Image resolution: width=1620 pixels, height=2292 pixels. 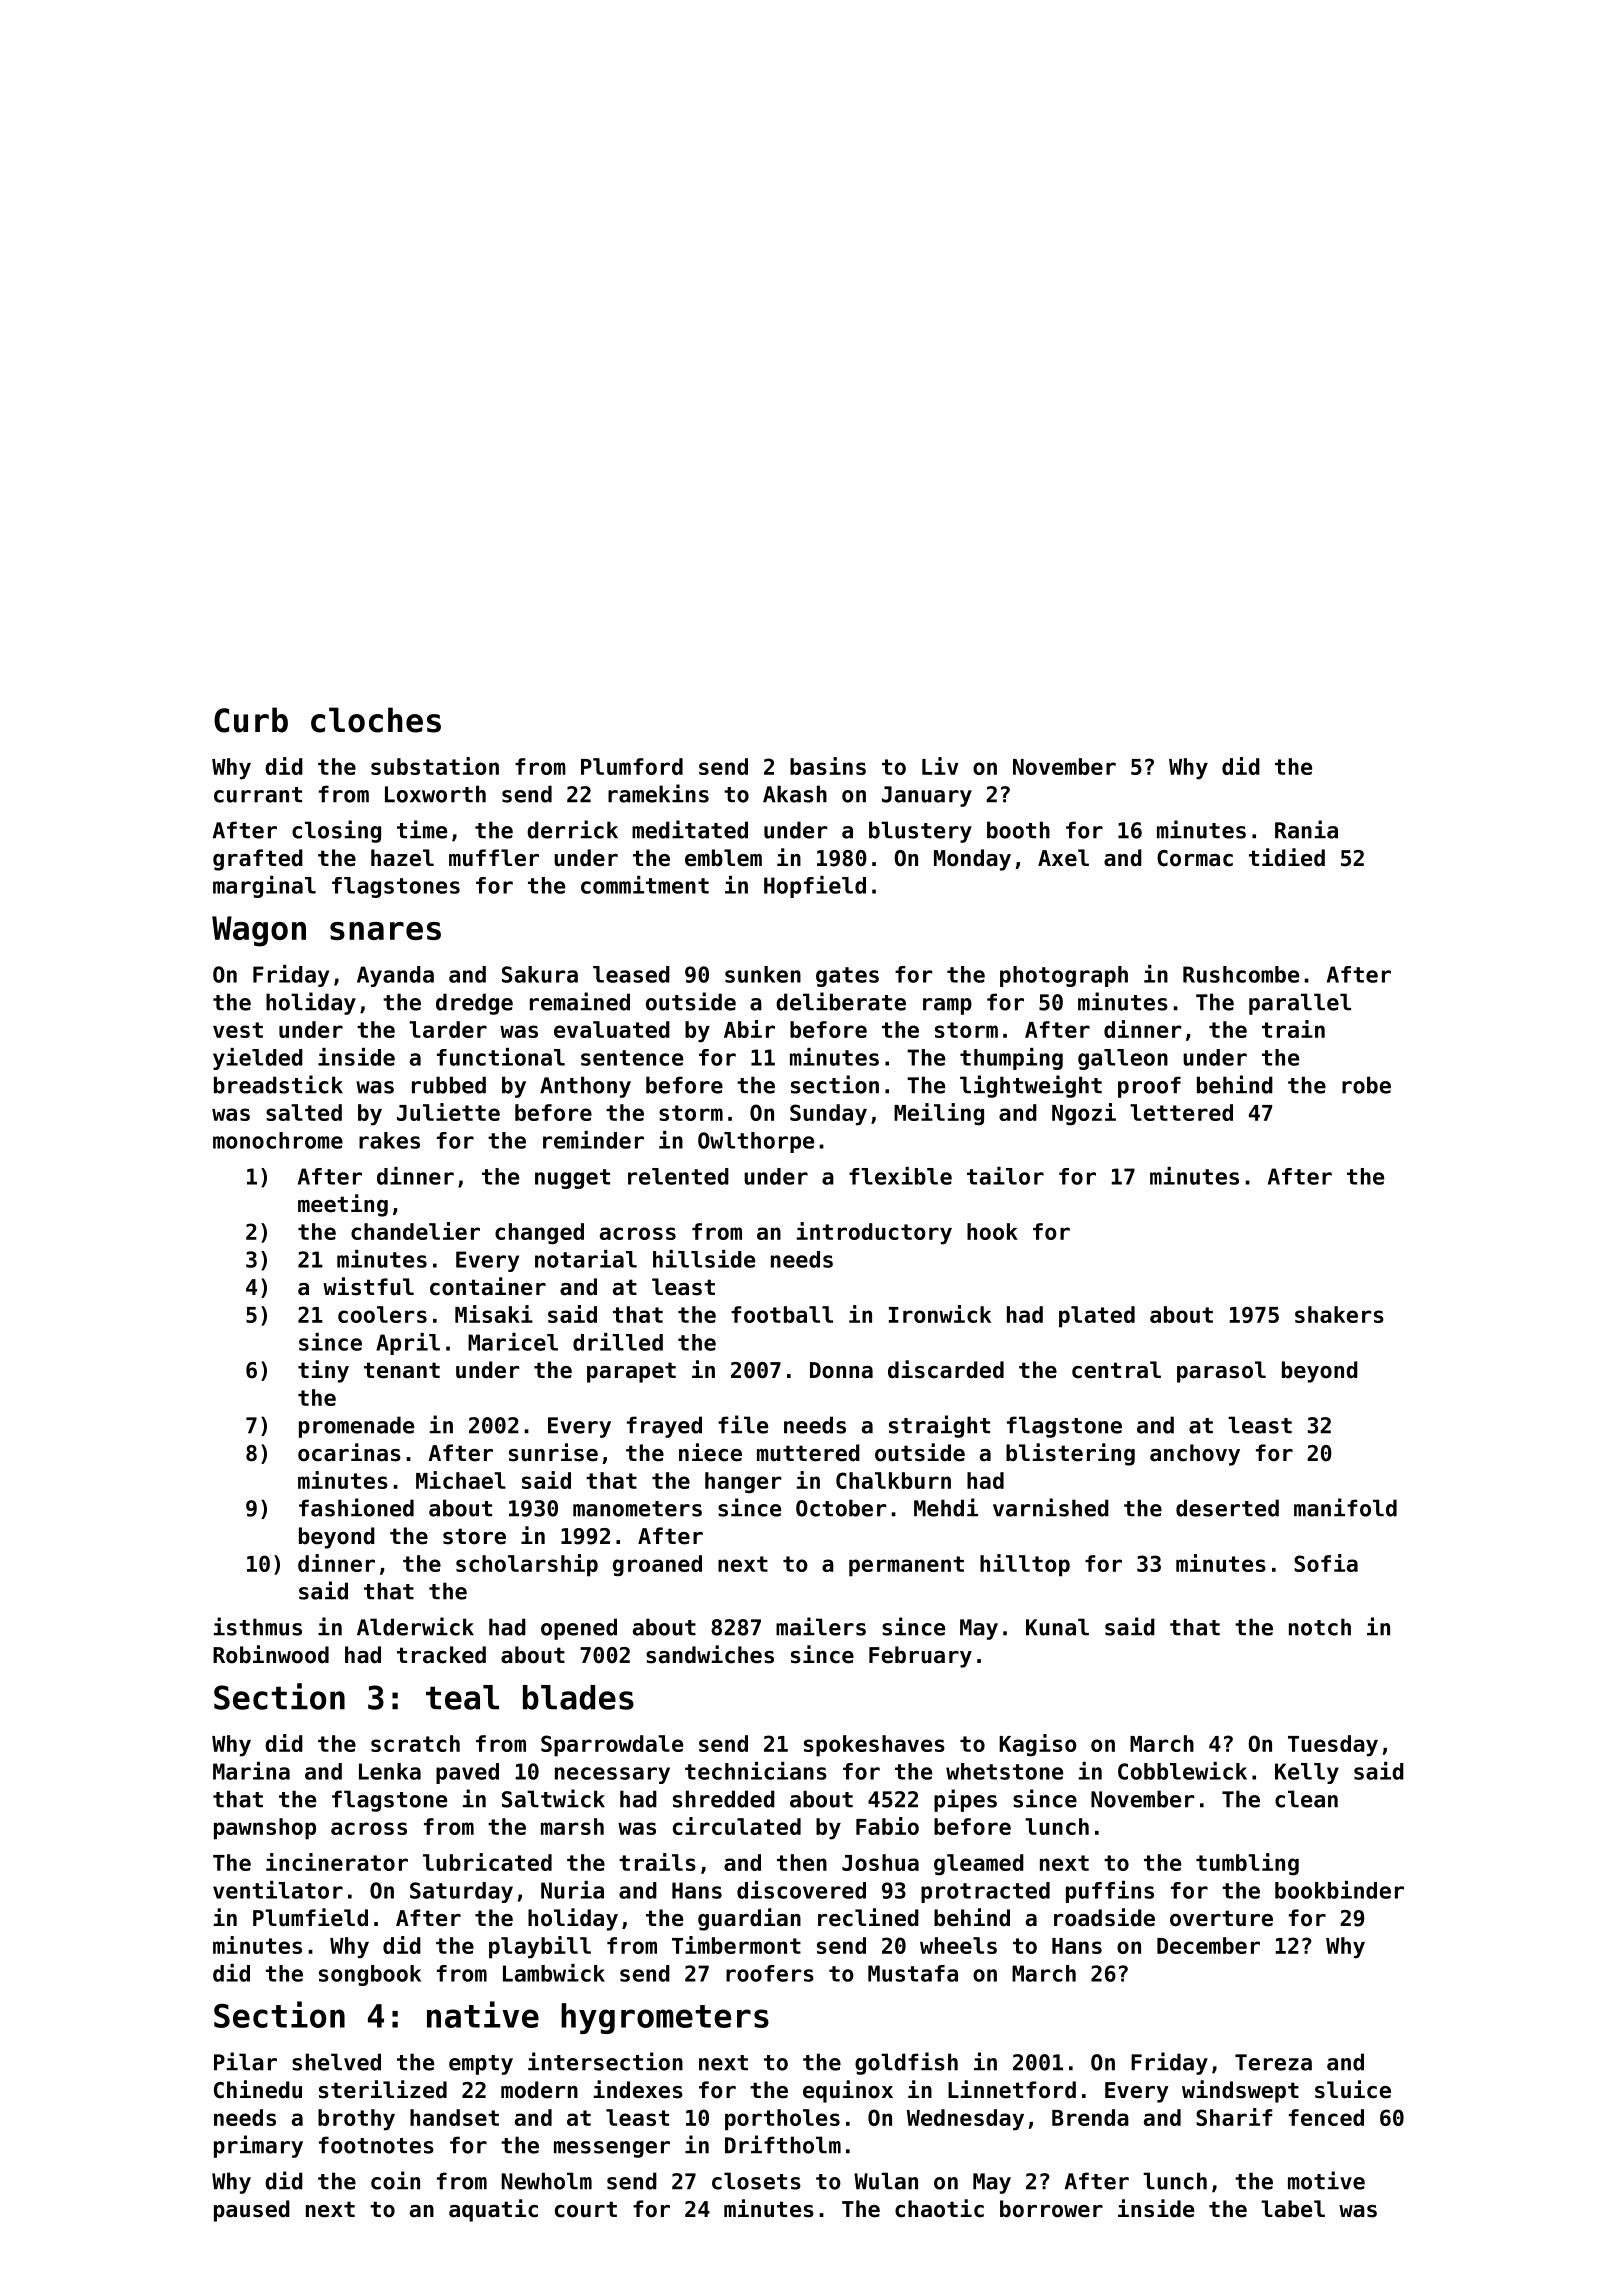 I want to click on Liv, so click(x=940, y=766).
